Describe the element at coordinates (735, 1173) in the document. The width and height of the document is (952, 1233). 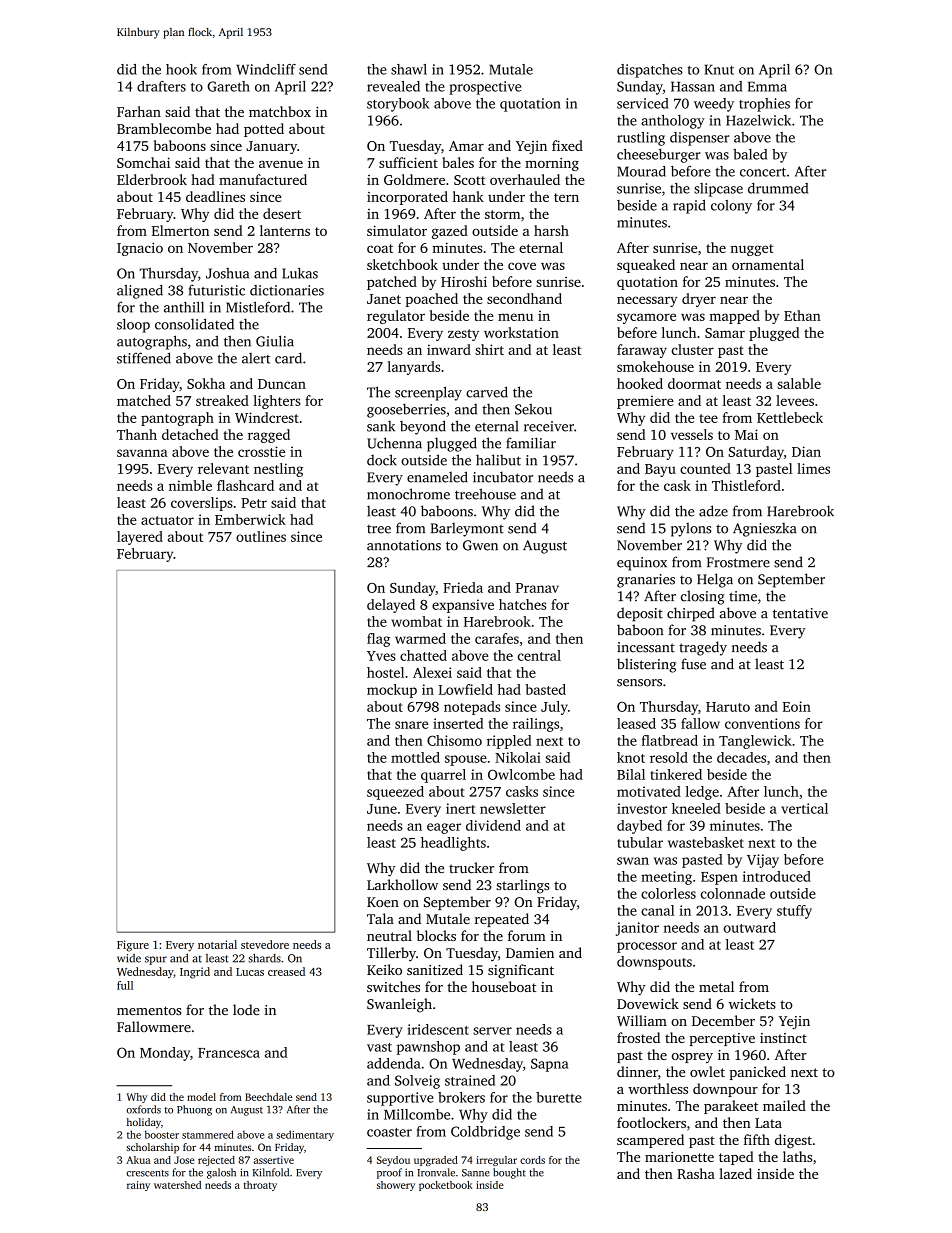
I see `lazed` at that location.
